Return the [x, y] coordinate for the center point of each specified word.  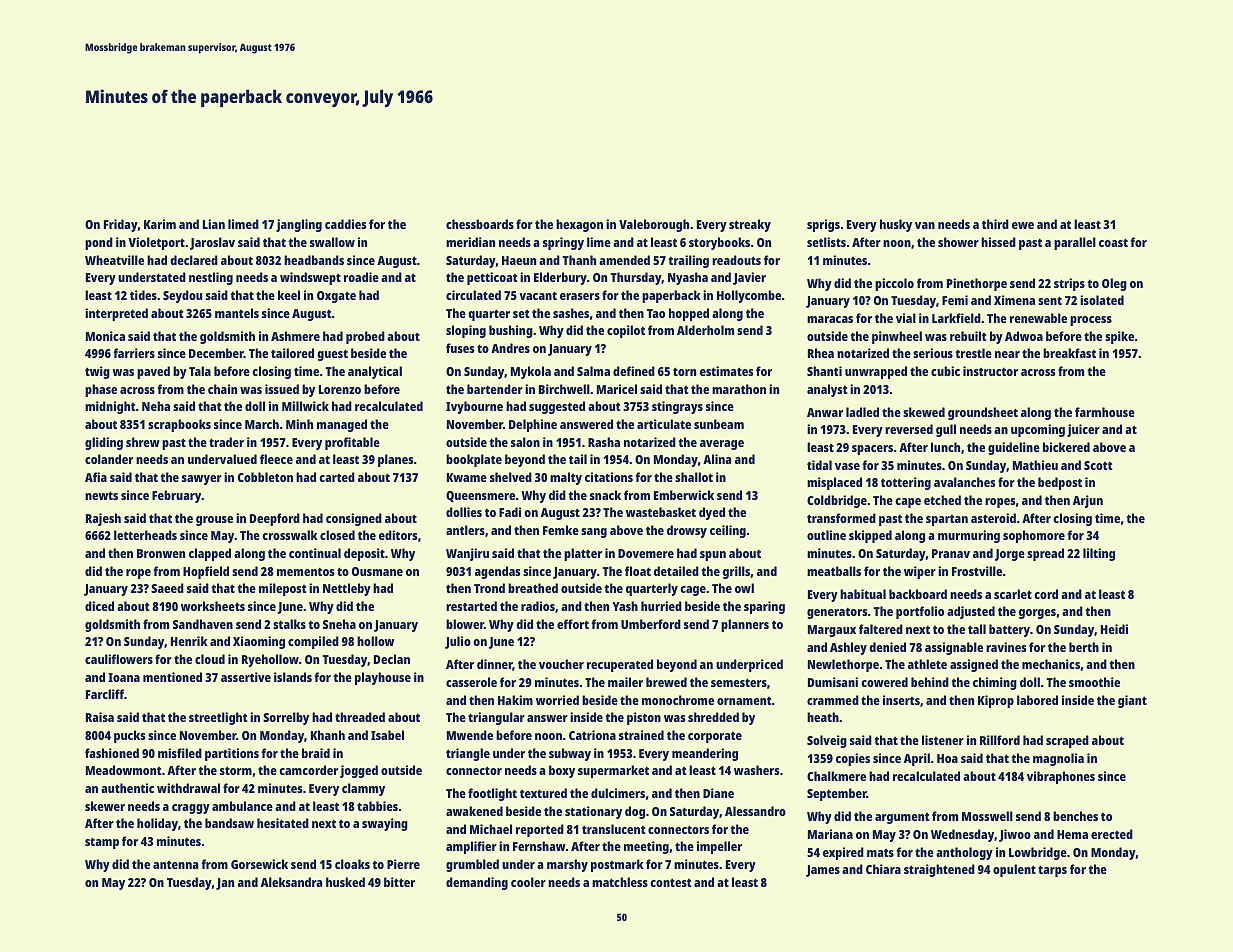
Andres [510, 348]
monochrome [678, 700]
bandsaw [229, 823]
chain [222, 389]
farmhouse [1105, 412]
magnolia [1058, 759]
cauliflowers [119, 659]
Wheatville [114, 260]
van [925, 225]
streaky [750, 225]
